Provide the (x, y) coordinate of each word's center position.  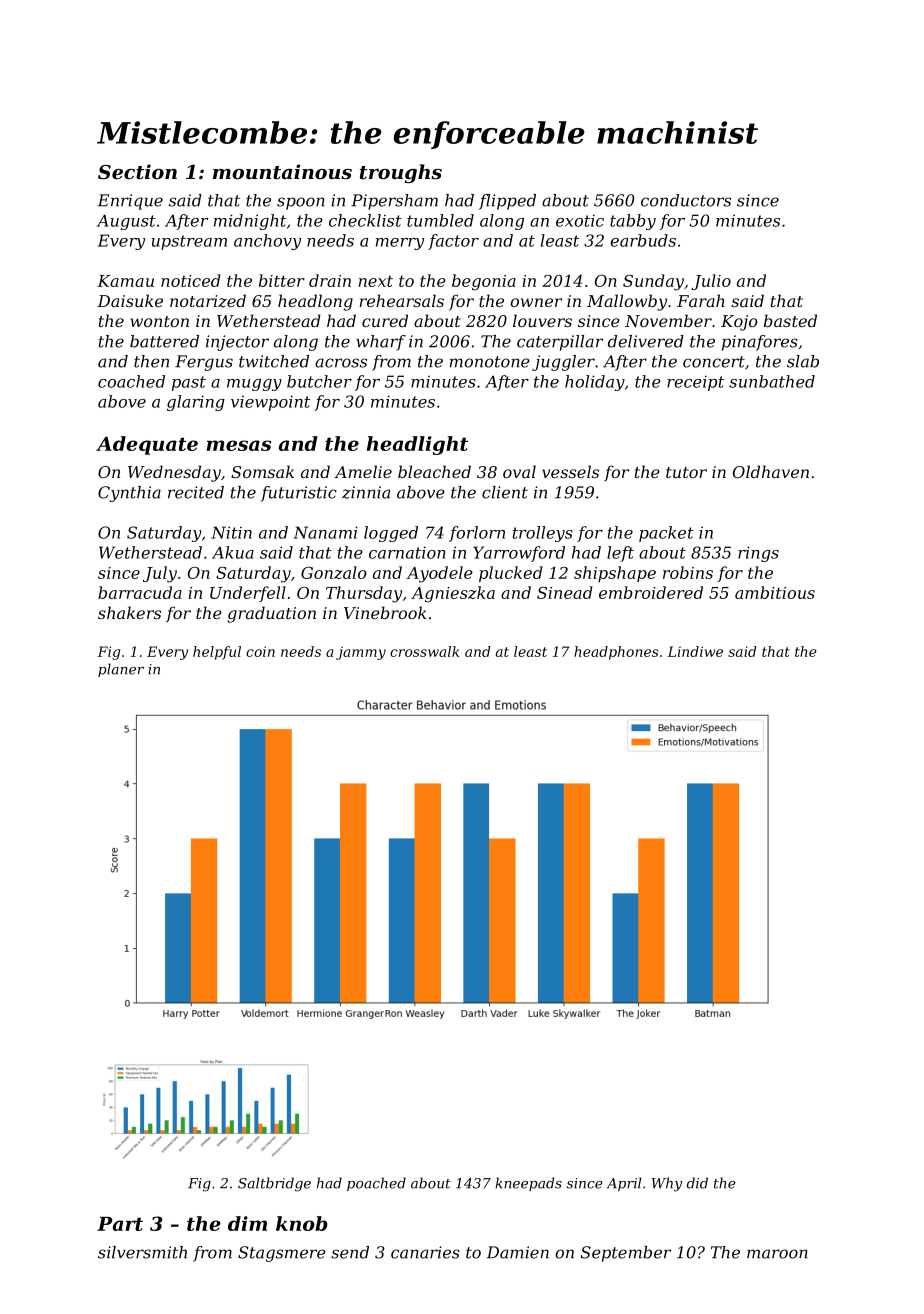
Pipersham (394, 202)
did (697, 1183)
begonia (484, 282)
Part (120, 1224)
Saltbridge (274, 1184)
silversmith (142, 1252)
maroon (777, 1254)
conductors (686, 200)
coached (131, 381)
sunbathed (772, 381)
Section (137, 172)
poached (376, 1184)
